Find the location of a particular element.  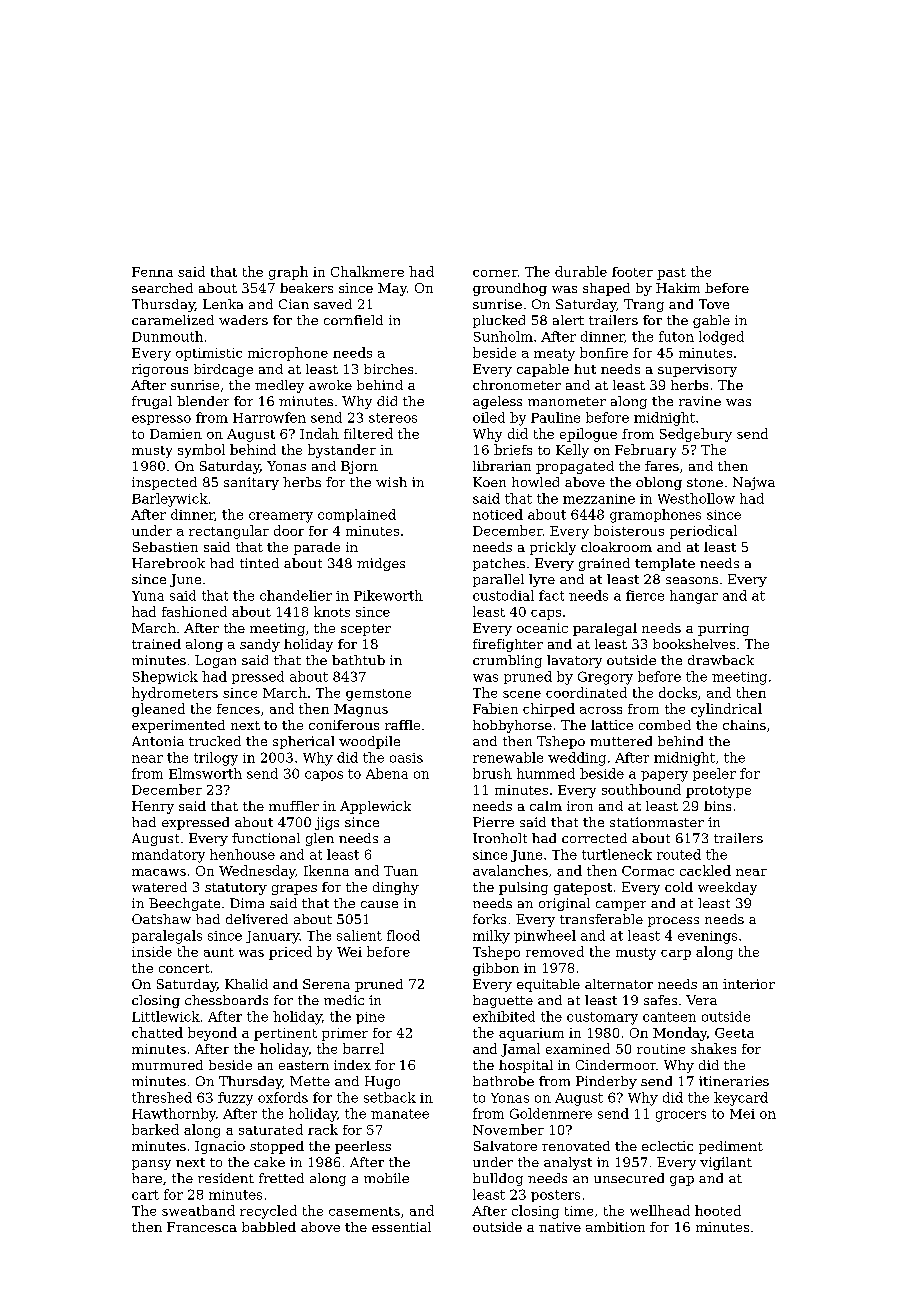

safes is located at coordinates (660, 1000).
